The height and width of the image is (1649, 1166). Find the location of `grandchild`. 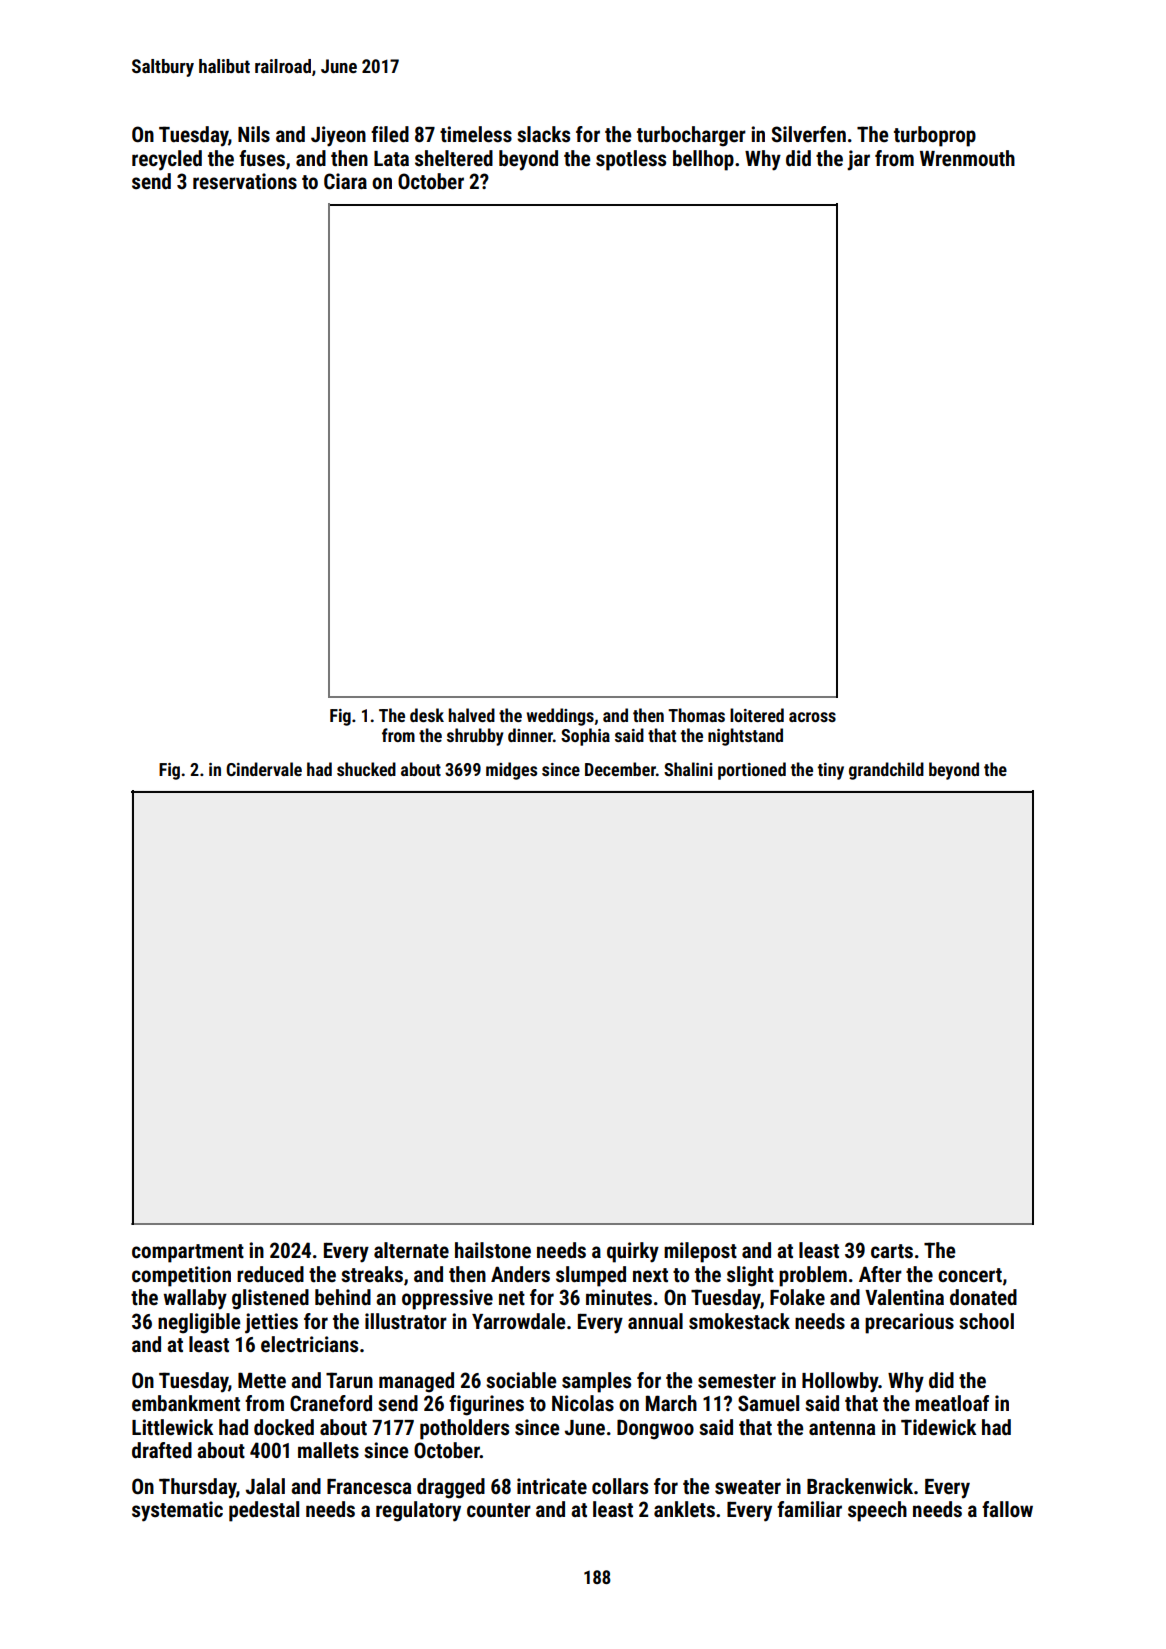

grandchild is located at coordinates (886, 771).
